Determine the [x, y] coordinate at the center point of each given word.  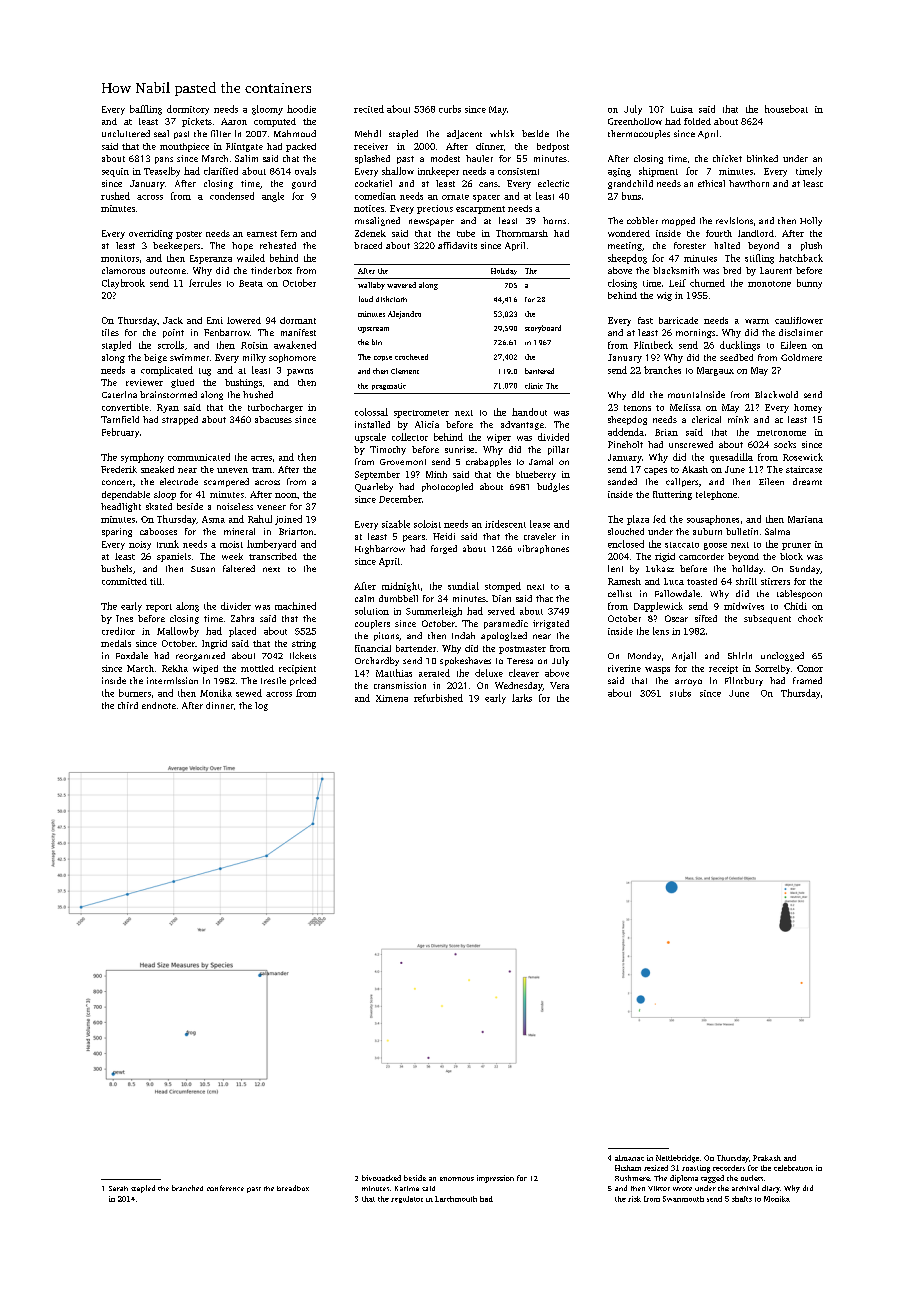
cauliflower [799, 320]
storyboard [543, 329]
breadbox [293, 1188]
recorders [729, 1168]
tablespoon [799, 594]
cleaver [524, 673]
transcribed [273, 556]
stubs [680, 693]
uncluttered [126, 133]
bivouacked [381, 1178]
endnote [159, 705]
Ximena [392, 698]
